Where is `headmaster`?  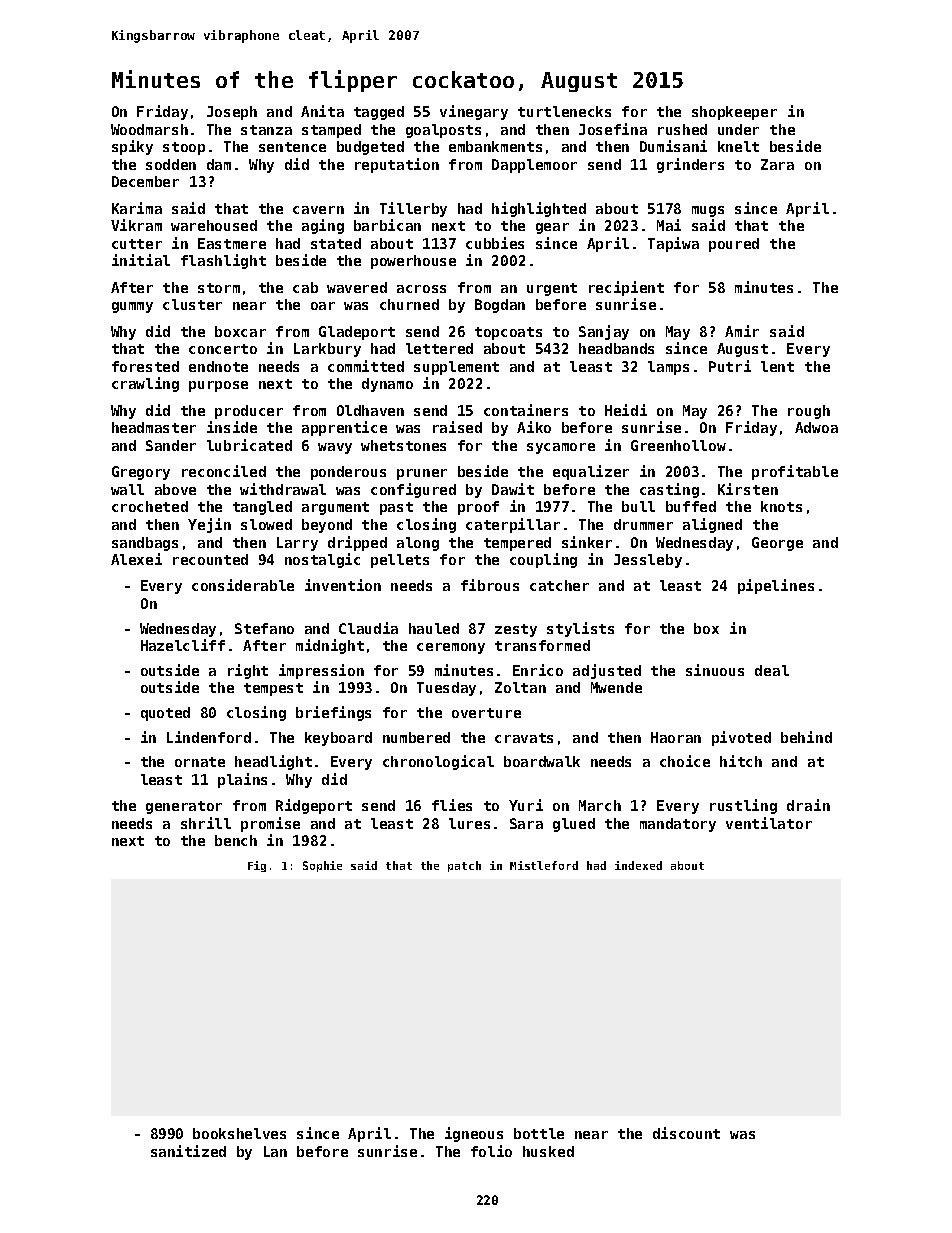
headmaster is located at coordinates (154, 427).
